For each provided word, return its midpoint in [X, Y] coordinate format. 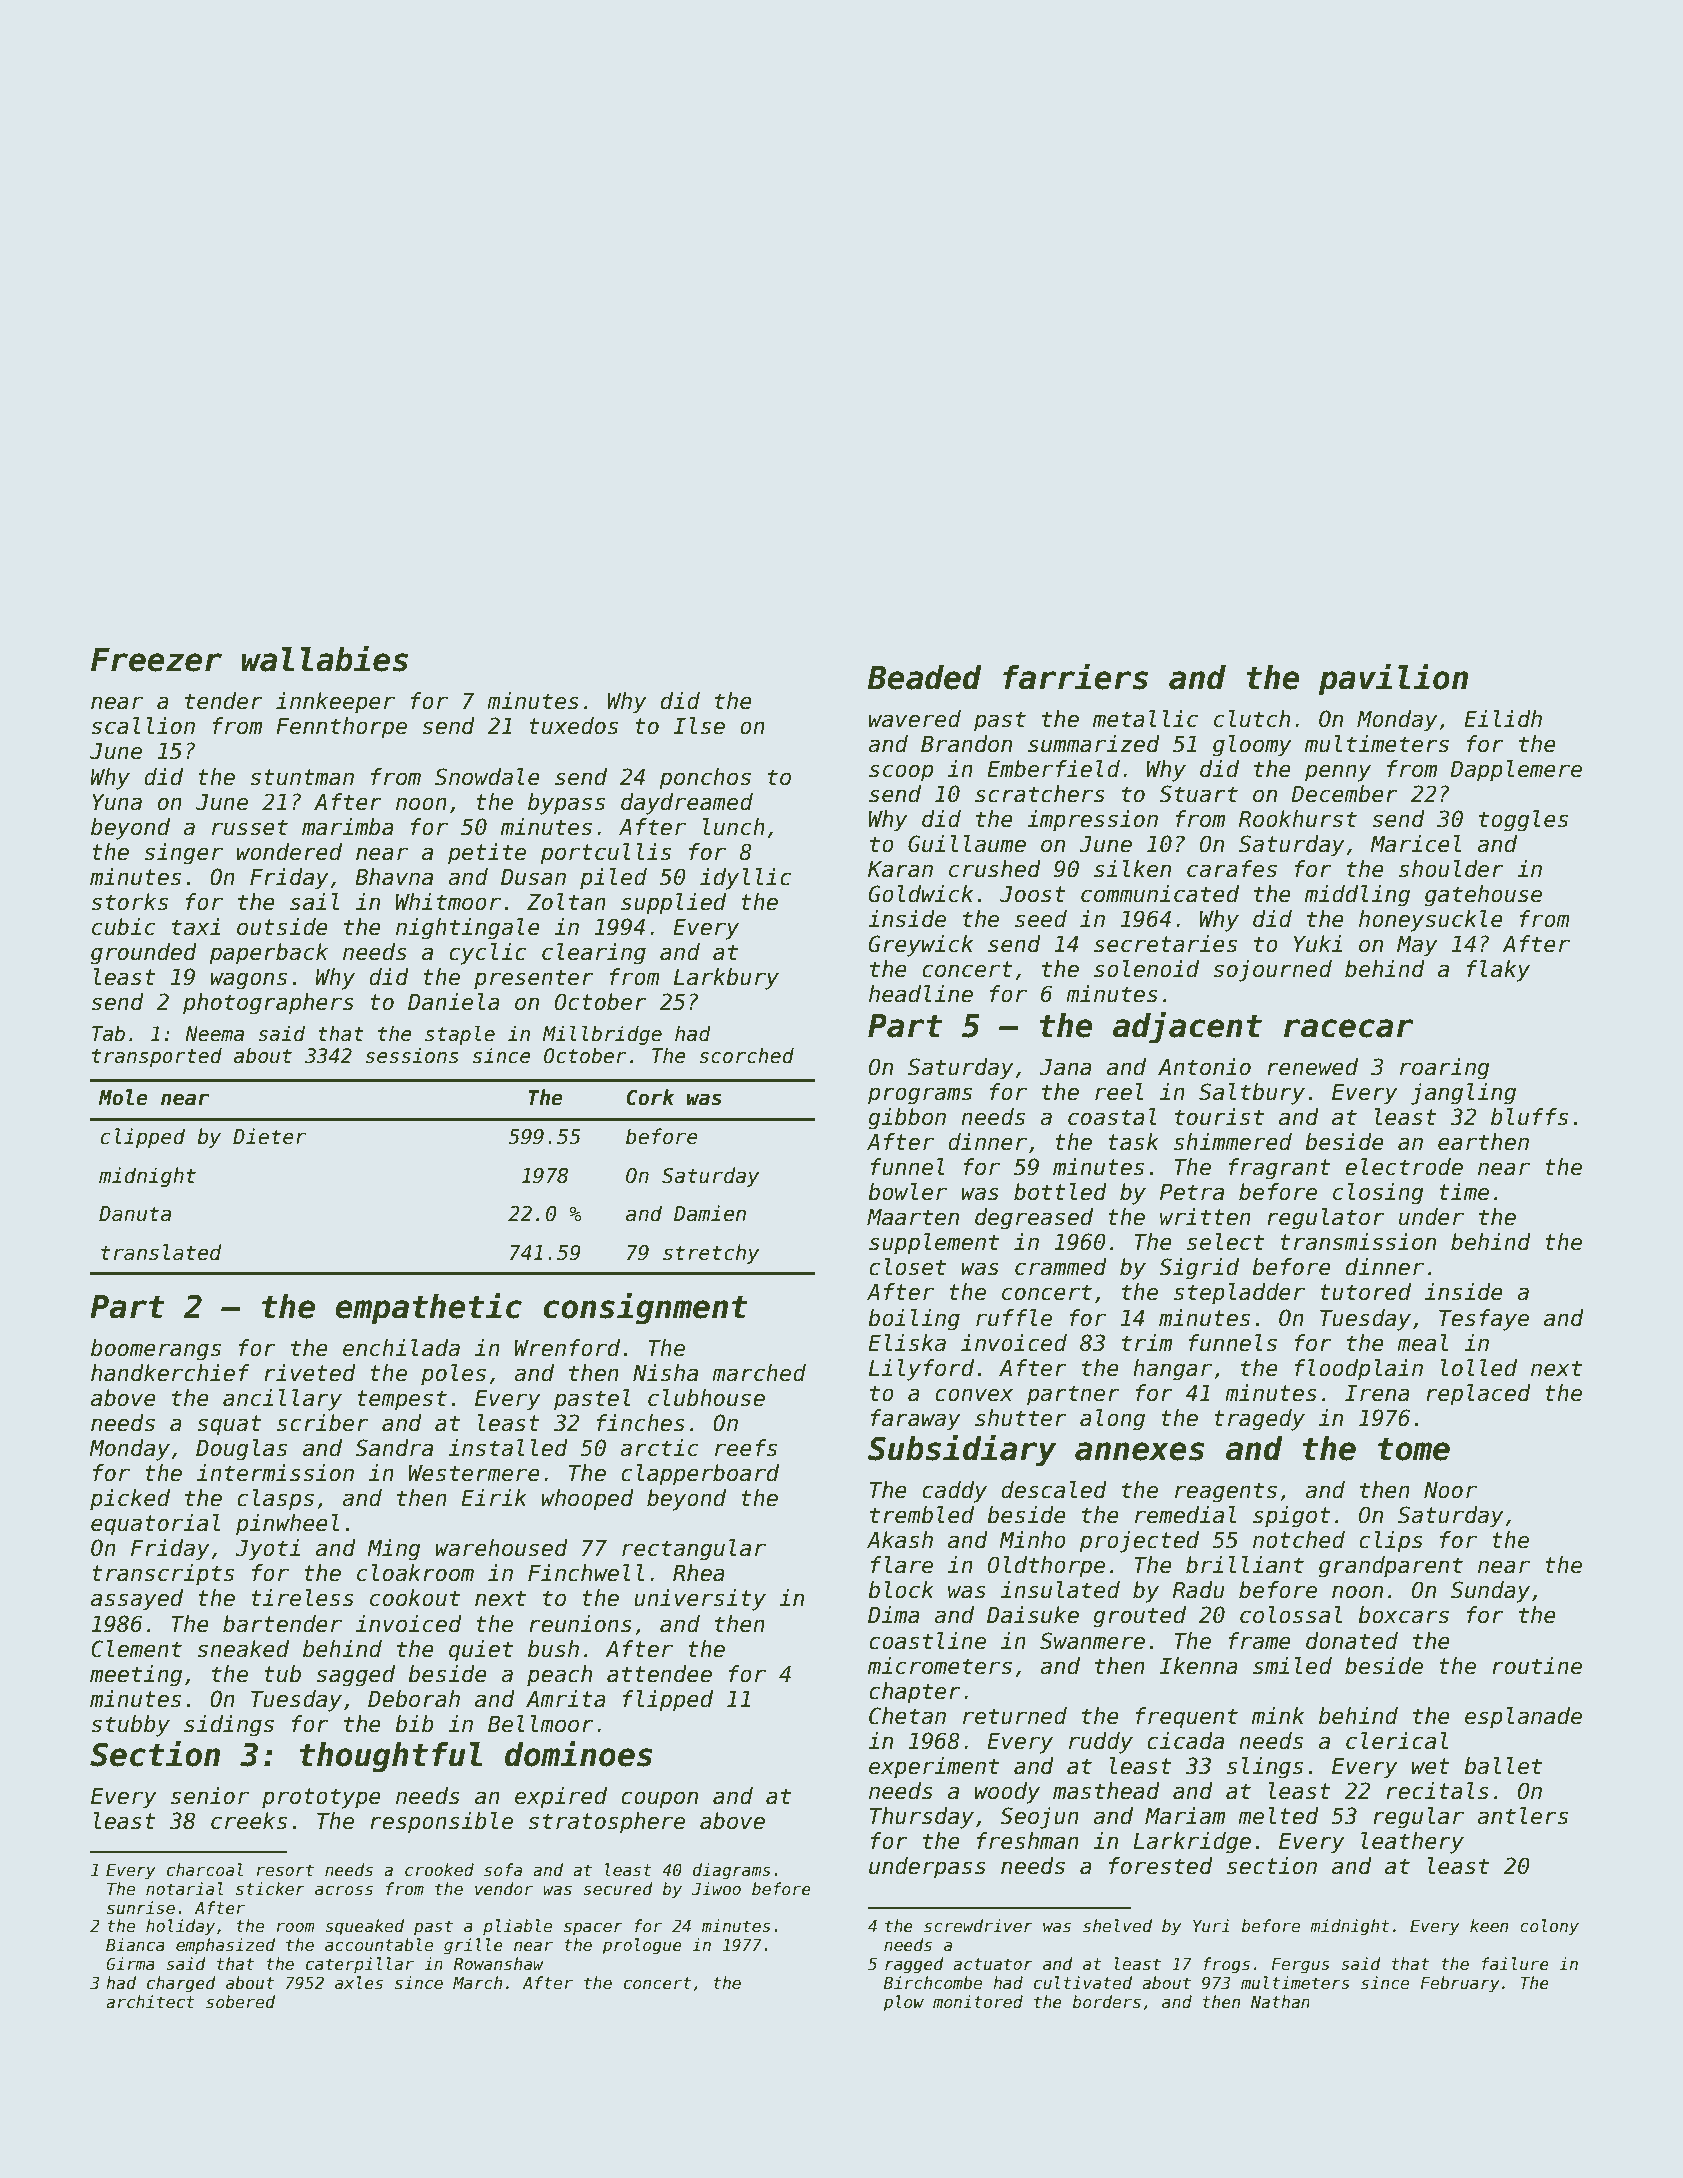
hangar [1172, 1370]
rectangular [694, 1550]
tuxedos [573, 726]
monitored [978, 2002]
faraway [916, 1420]
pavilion [1393, 679]
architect [150, 2002]
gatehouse [1483, 896]
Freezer [156, 660]
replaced [1478, 1395]
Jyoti [268, 1550]
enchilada [401, 1348]
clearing [594, 954]
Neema [214, 1034]
